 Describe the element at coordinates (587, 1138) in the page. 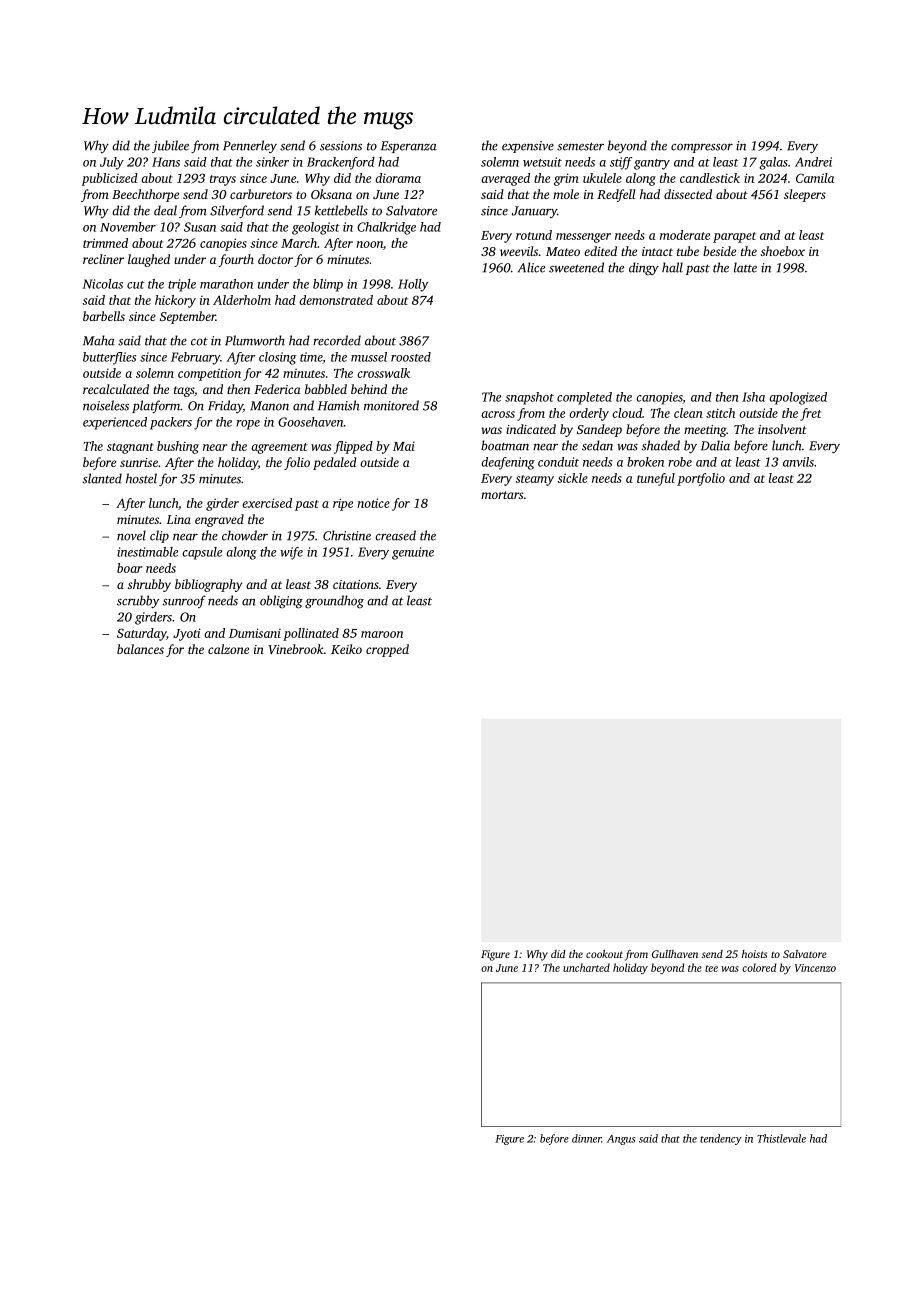

I see `dinner` at that location.
